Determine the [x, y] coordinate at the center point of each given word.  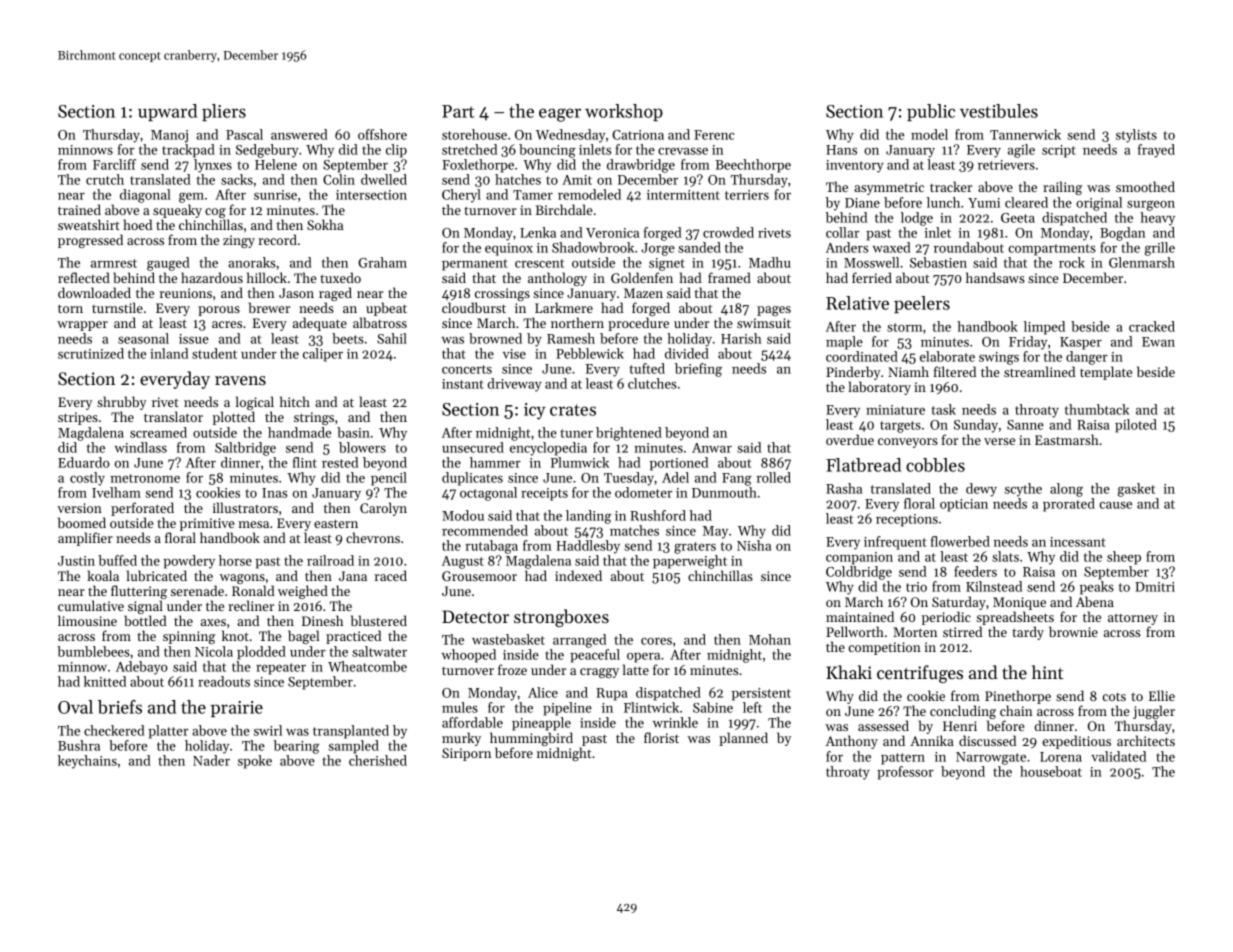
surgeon [1151, 206]
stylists [1136, 136]
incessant [1078, 542]
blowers [362, 447]
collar [842, 232]
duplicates [472, 479]
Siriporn [466, 754]
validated [1118, 756]
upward [167, 112]
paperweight [690, 562]
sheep [1124, 558]
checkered [114, 730]
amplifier [85, 539]
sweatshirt [89, 224]
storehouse [474, 134]
